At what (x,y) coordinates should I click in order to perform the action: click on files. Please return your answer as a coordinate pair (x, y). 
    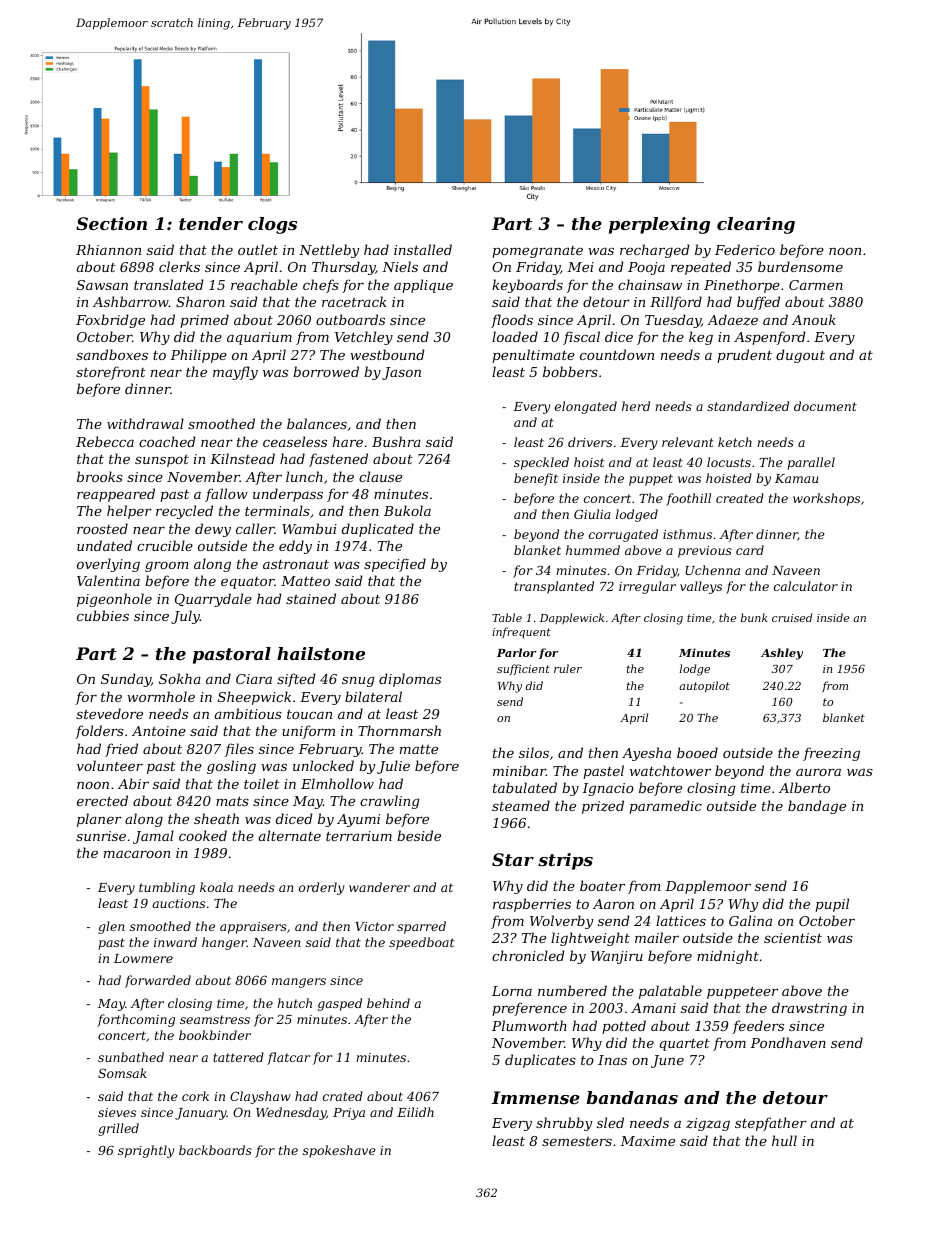
    Looking at the image, I should click on (239, 750).
